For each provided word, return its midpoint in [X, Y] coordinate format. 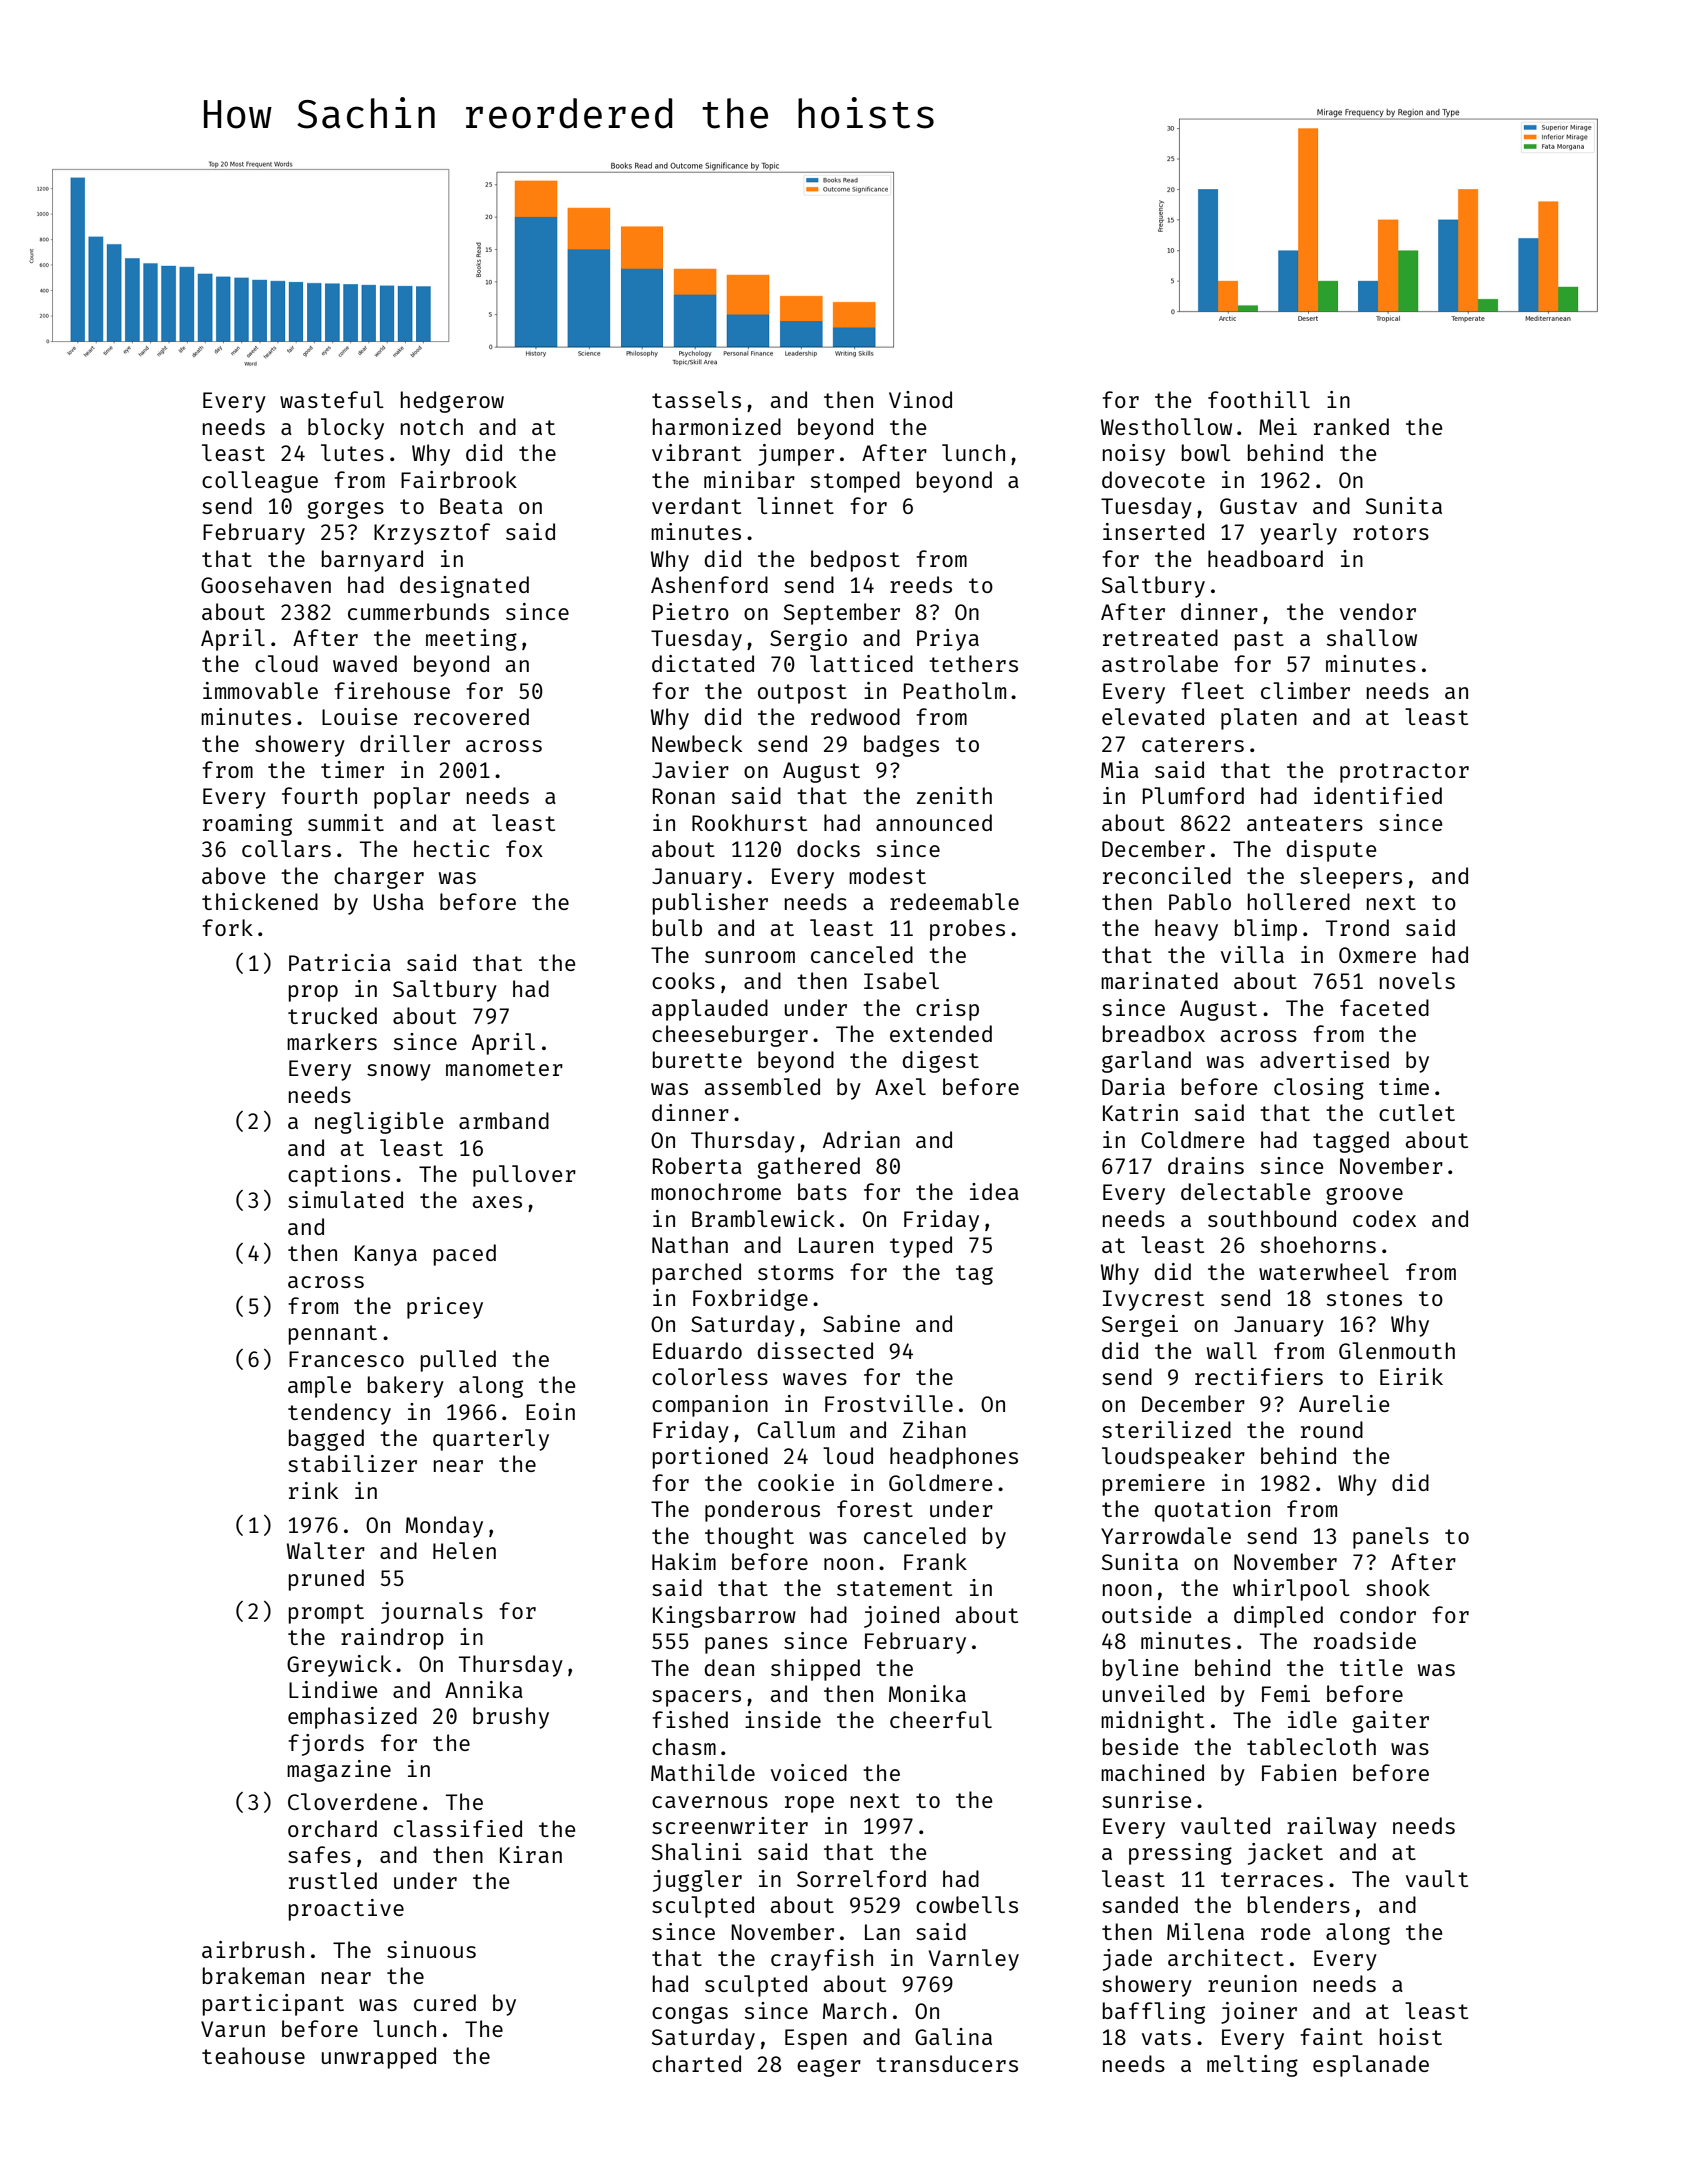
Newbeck [697, 743]
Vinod [920, 399]
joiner [1259, 2013]
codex [1384, 1218]
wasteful [332, 399]
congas [690, 2015]
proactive [346, 1910]
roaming [247, 825]
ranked [1351, 426]
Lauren [836, 1245]
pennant [333, 1335]
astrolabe [1160, 663]
